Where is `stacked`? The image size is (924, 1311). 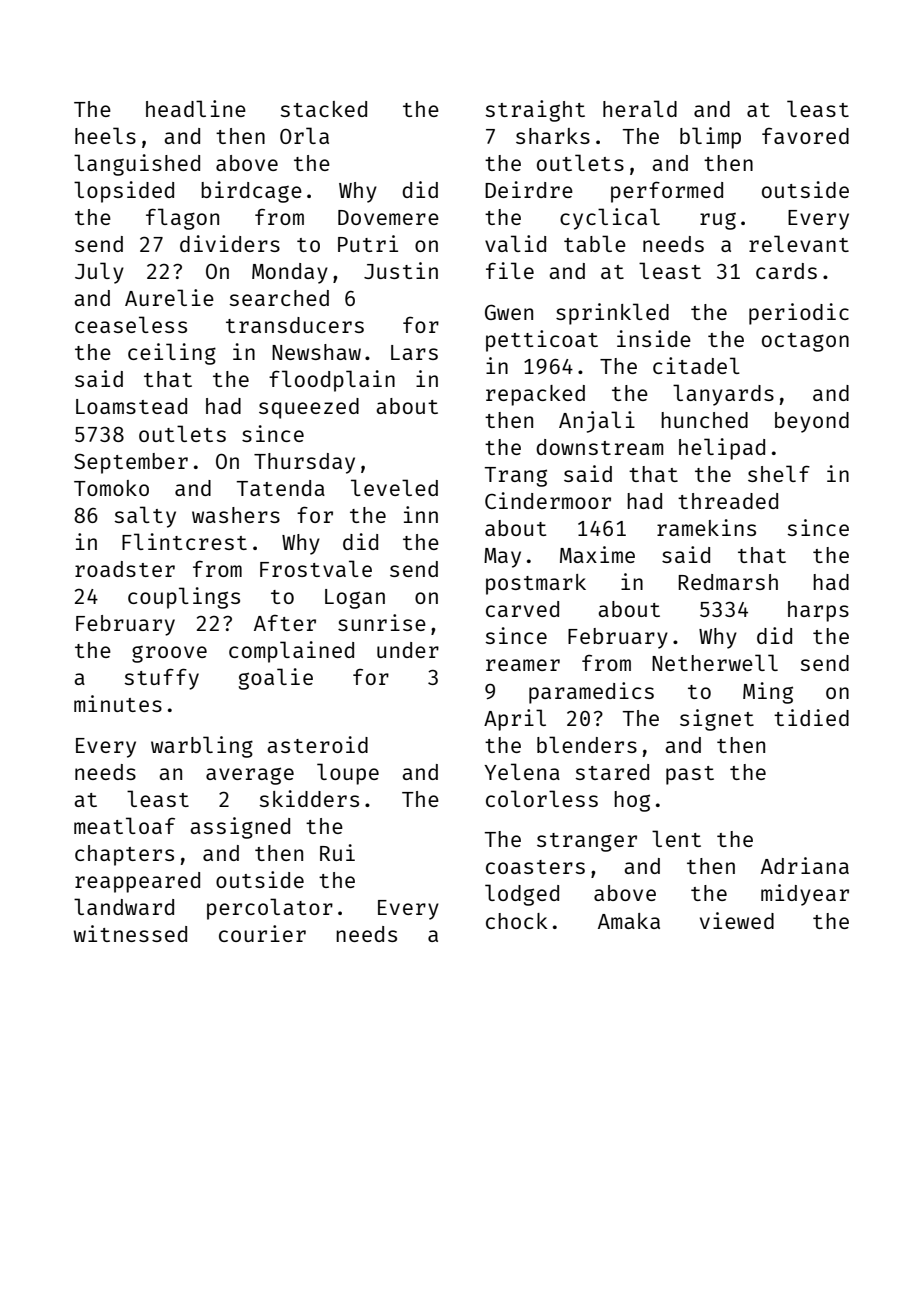
stacked is located at coordinates (323, 109).
